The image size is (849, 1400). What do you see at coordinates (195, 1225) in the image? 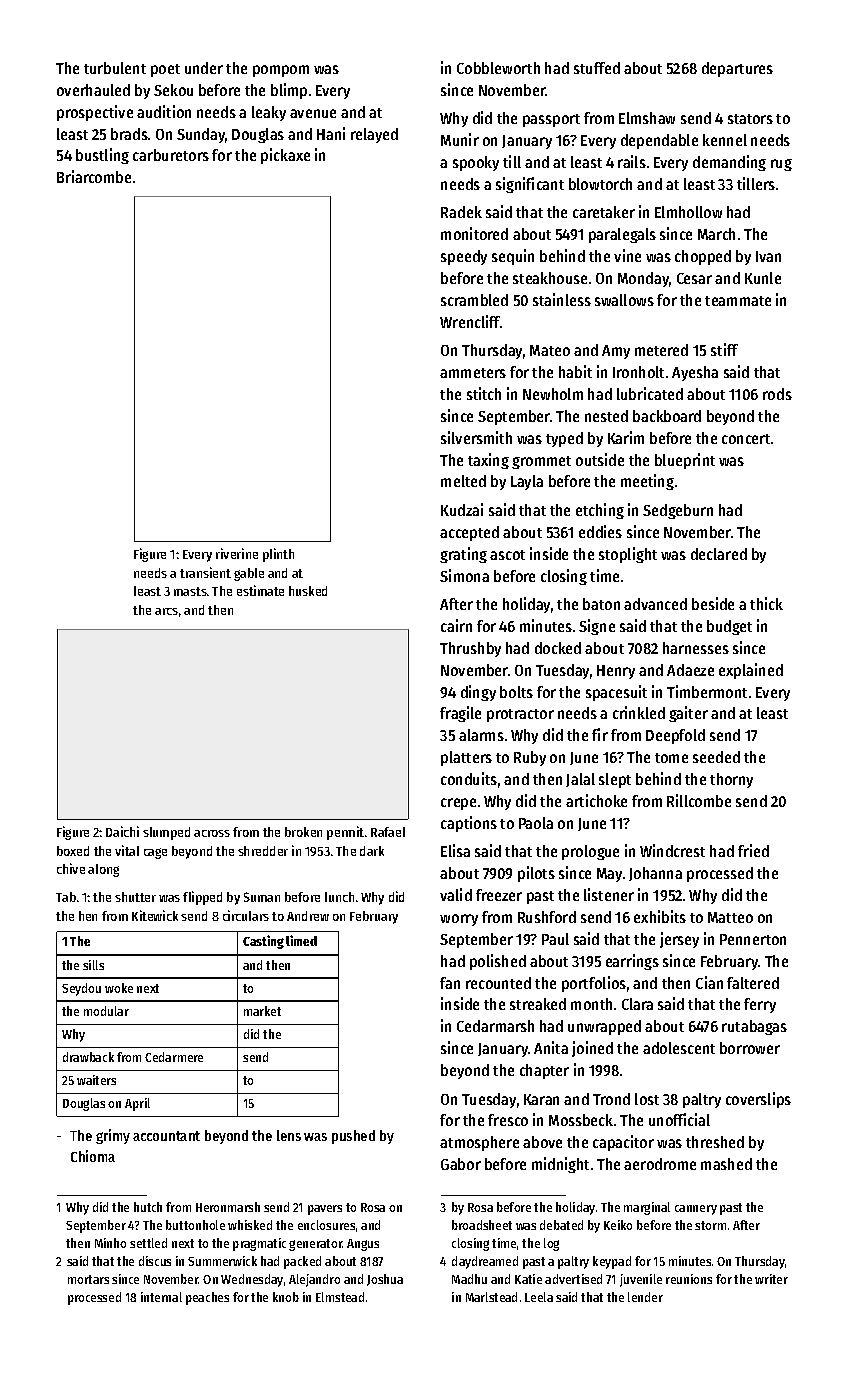
I see `buttonhole` at bounding box center [195, 1225].
